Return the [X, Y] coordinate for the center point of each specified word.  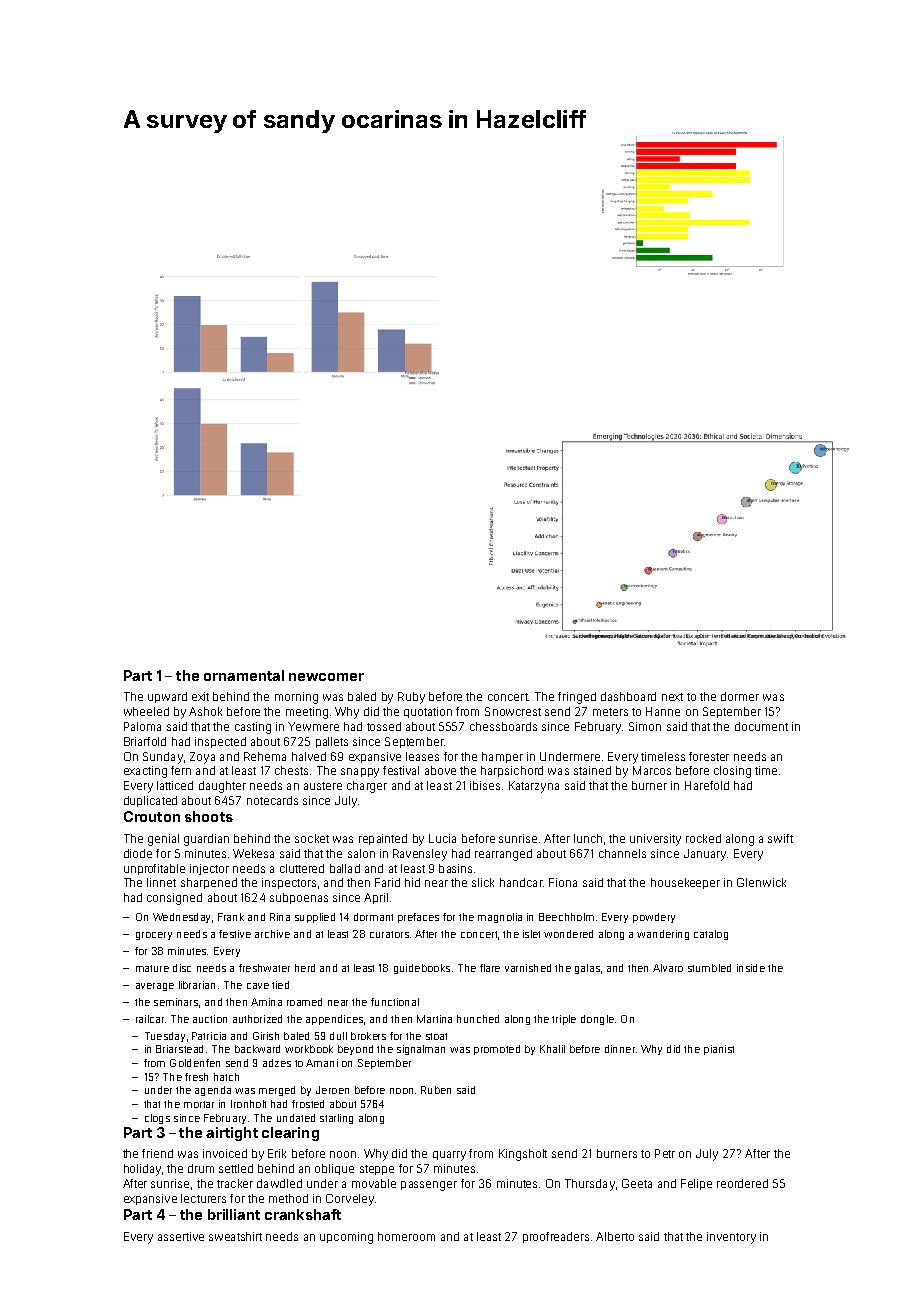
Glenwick [761, 882]
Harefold [707, 785]
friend [157, 1153]
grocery [154, 936]
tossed [384, 726]
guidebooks [422, 969]
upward [167, 697]
